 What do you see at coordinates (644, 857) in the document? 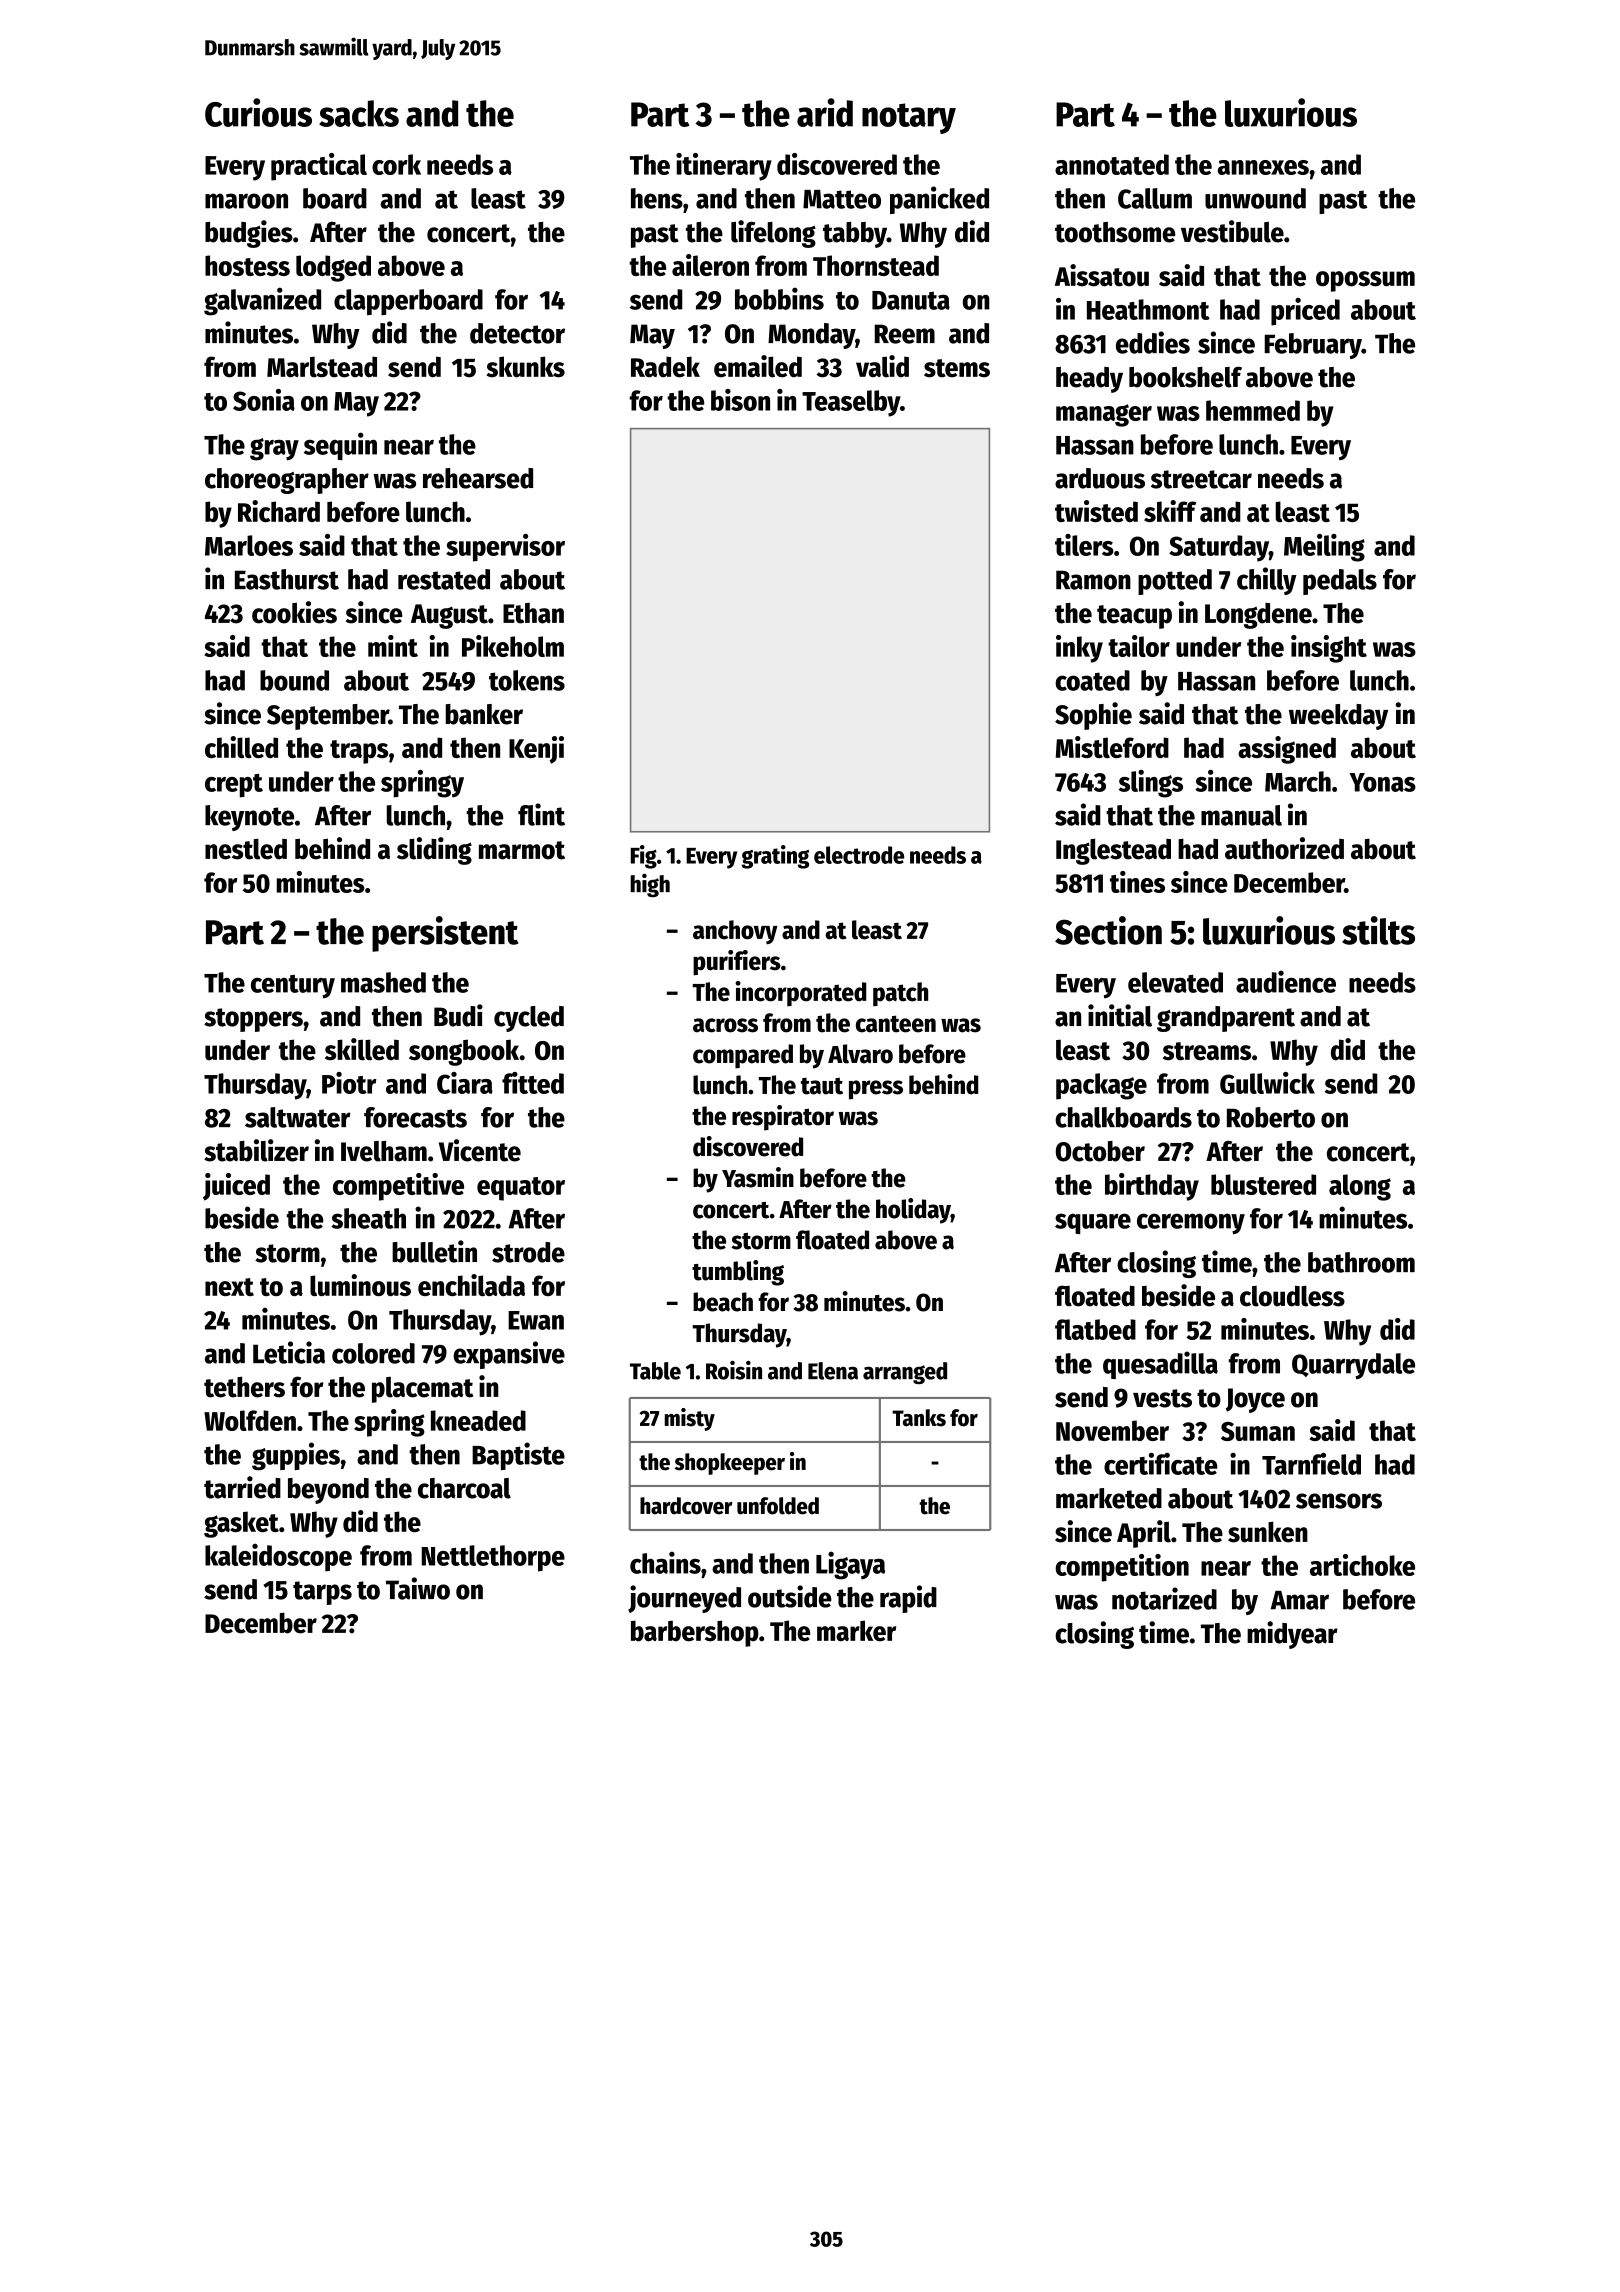
I see `Fig` at bounding box center [644, 857].
